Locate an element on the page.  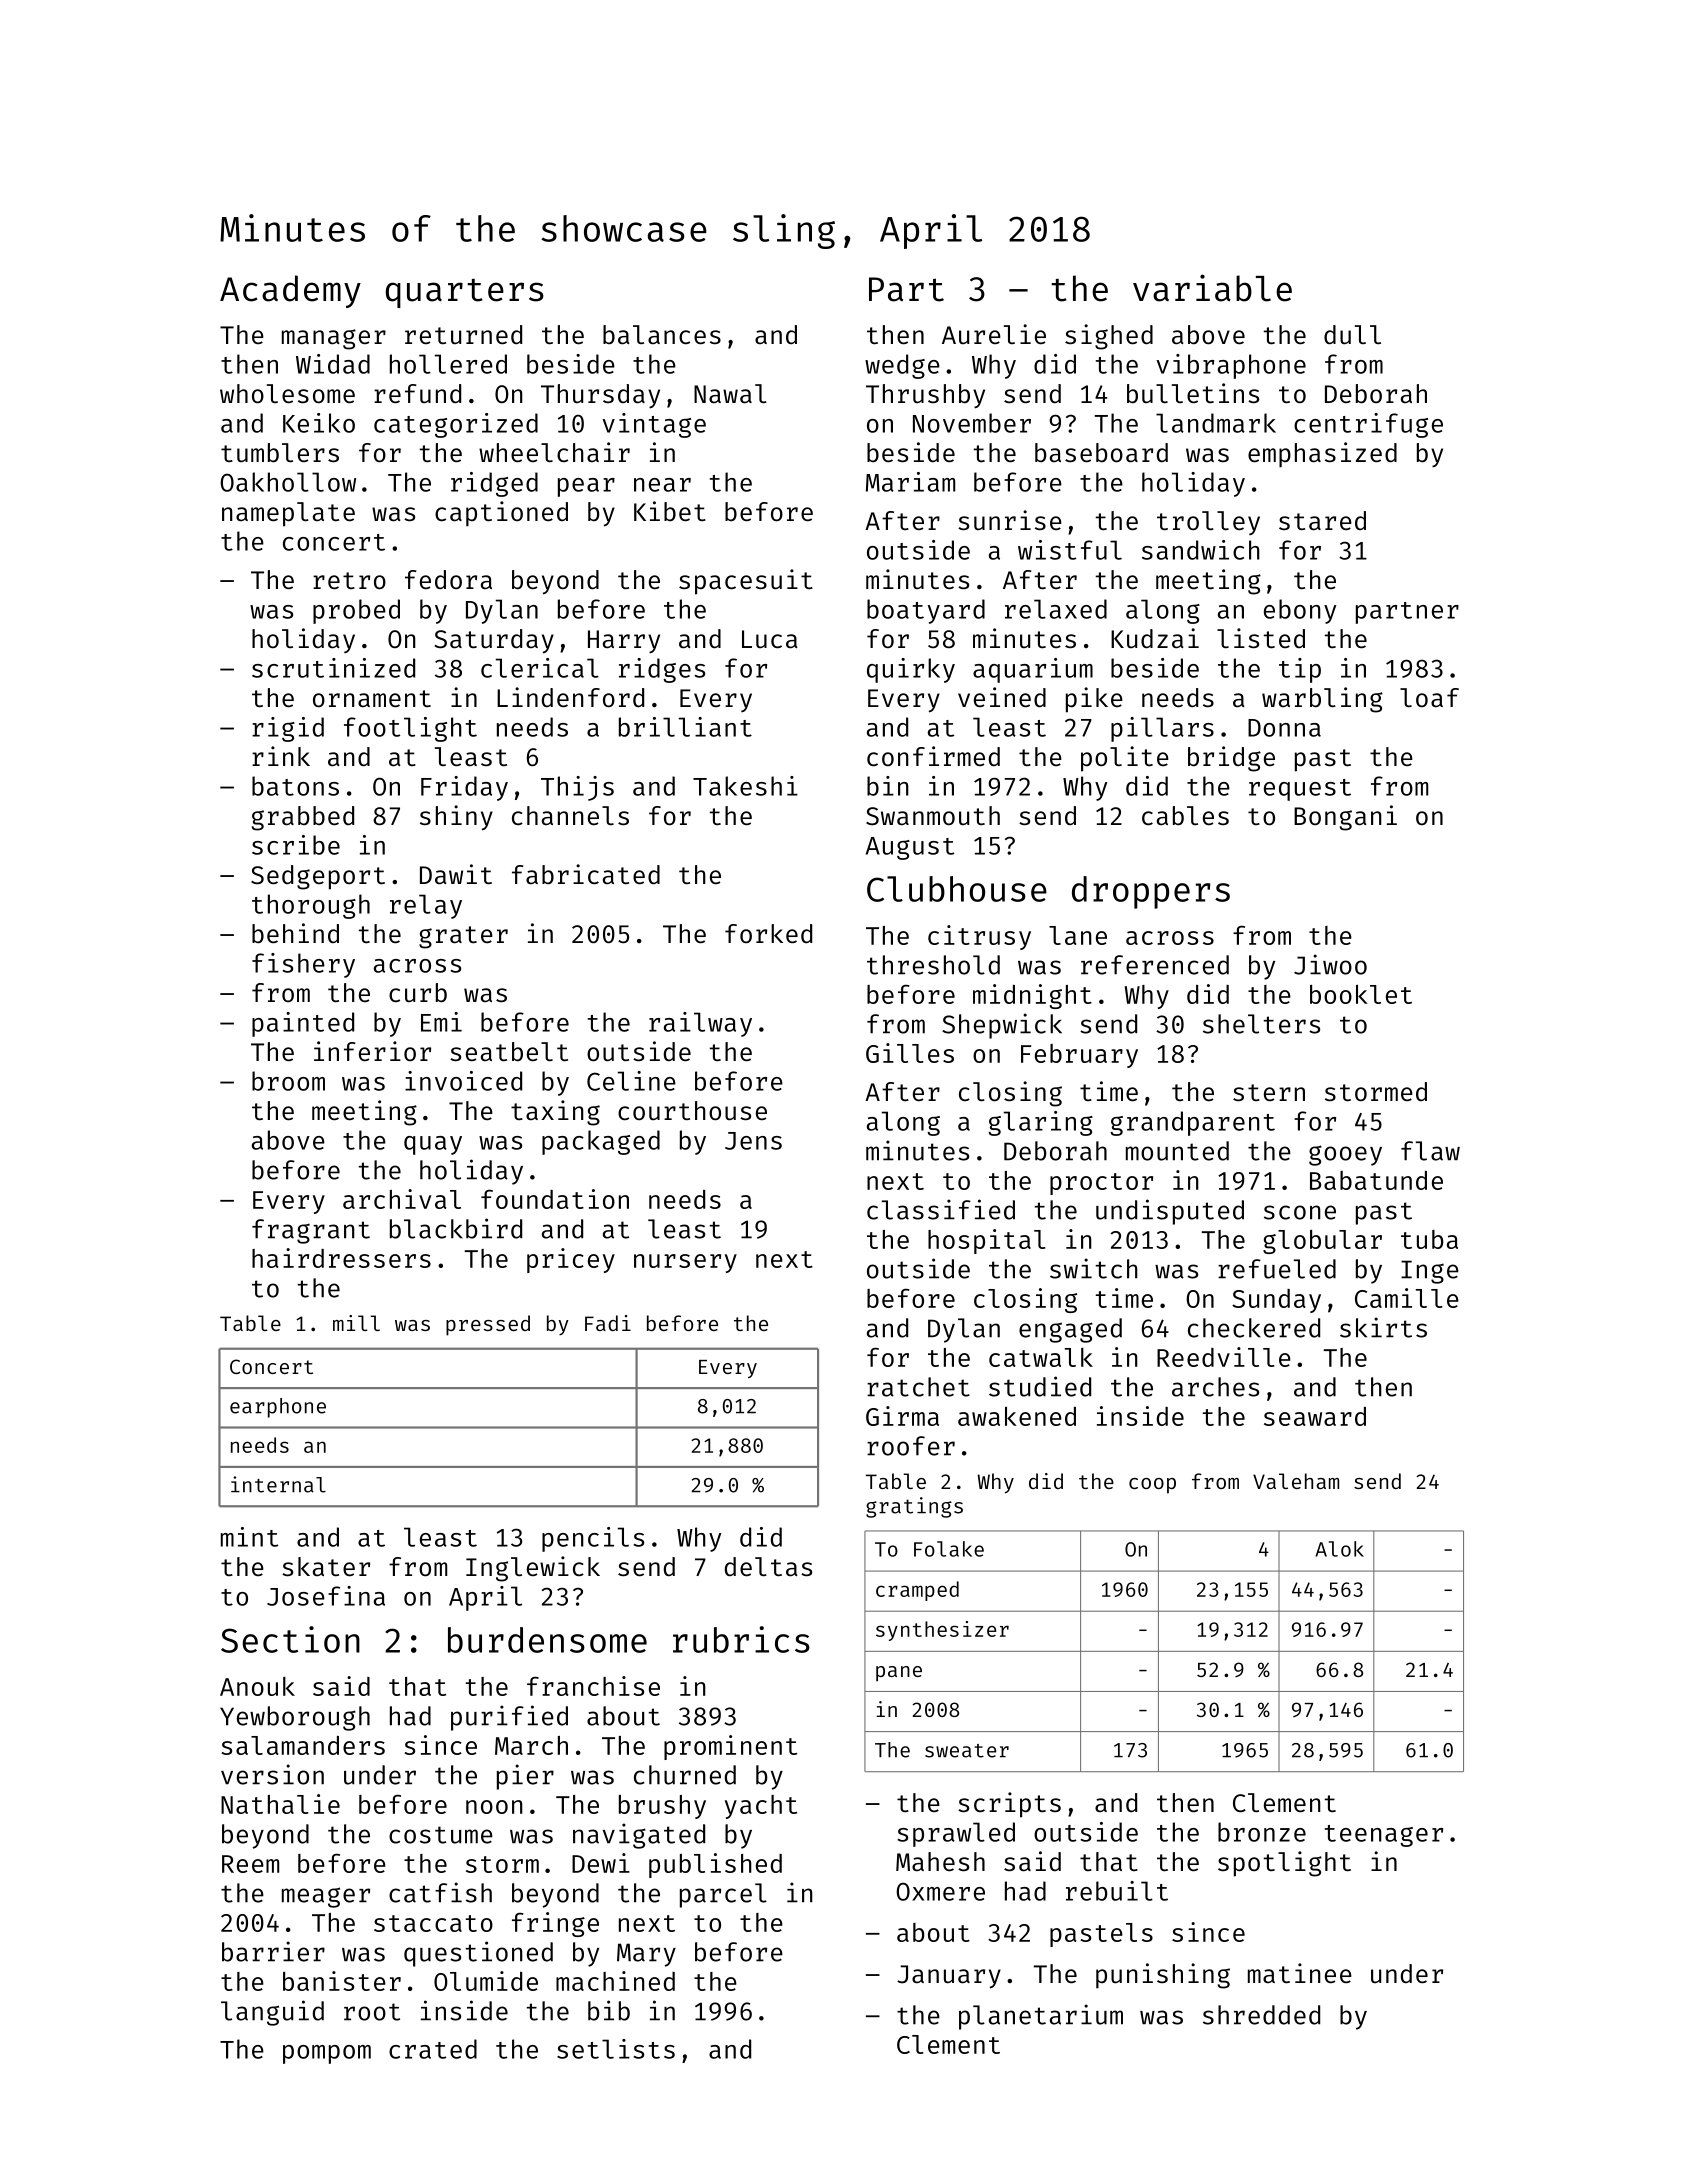
railway is located at coordinates (700, 1024).
